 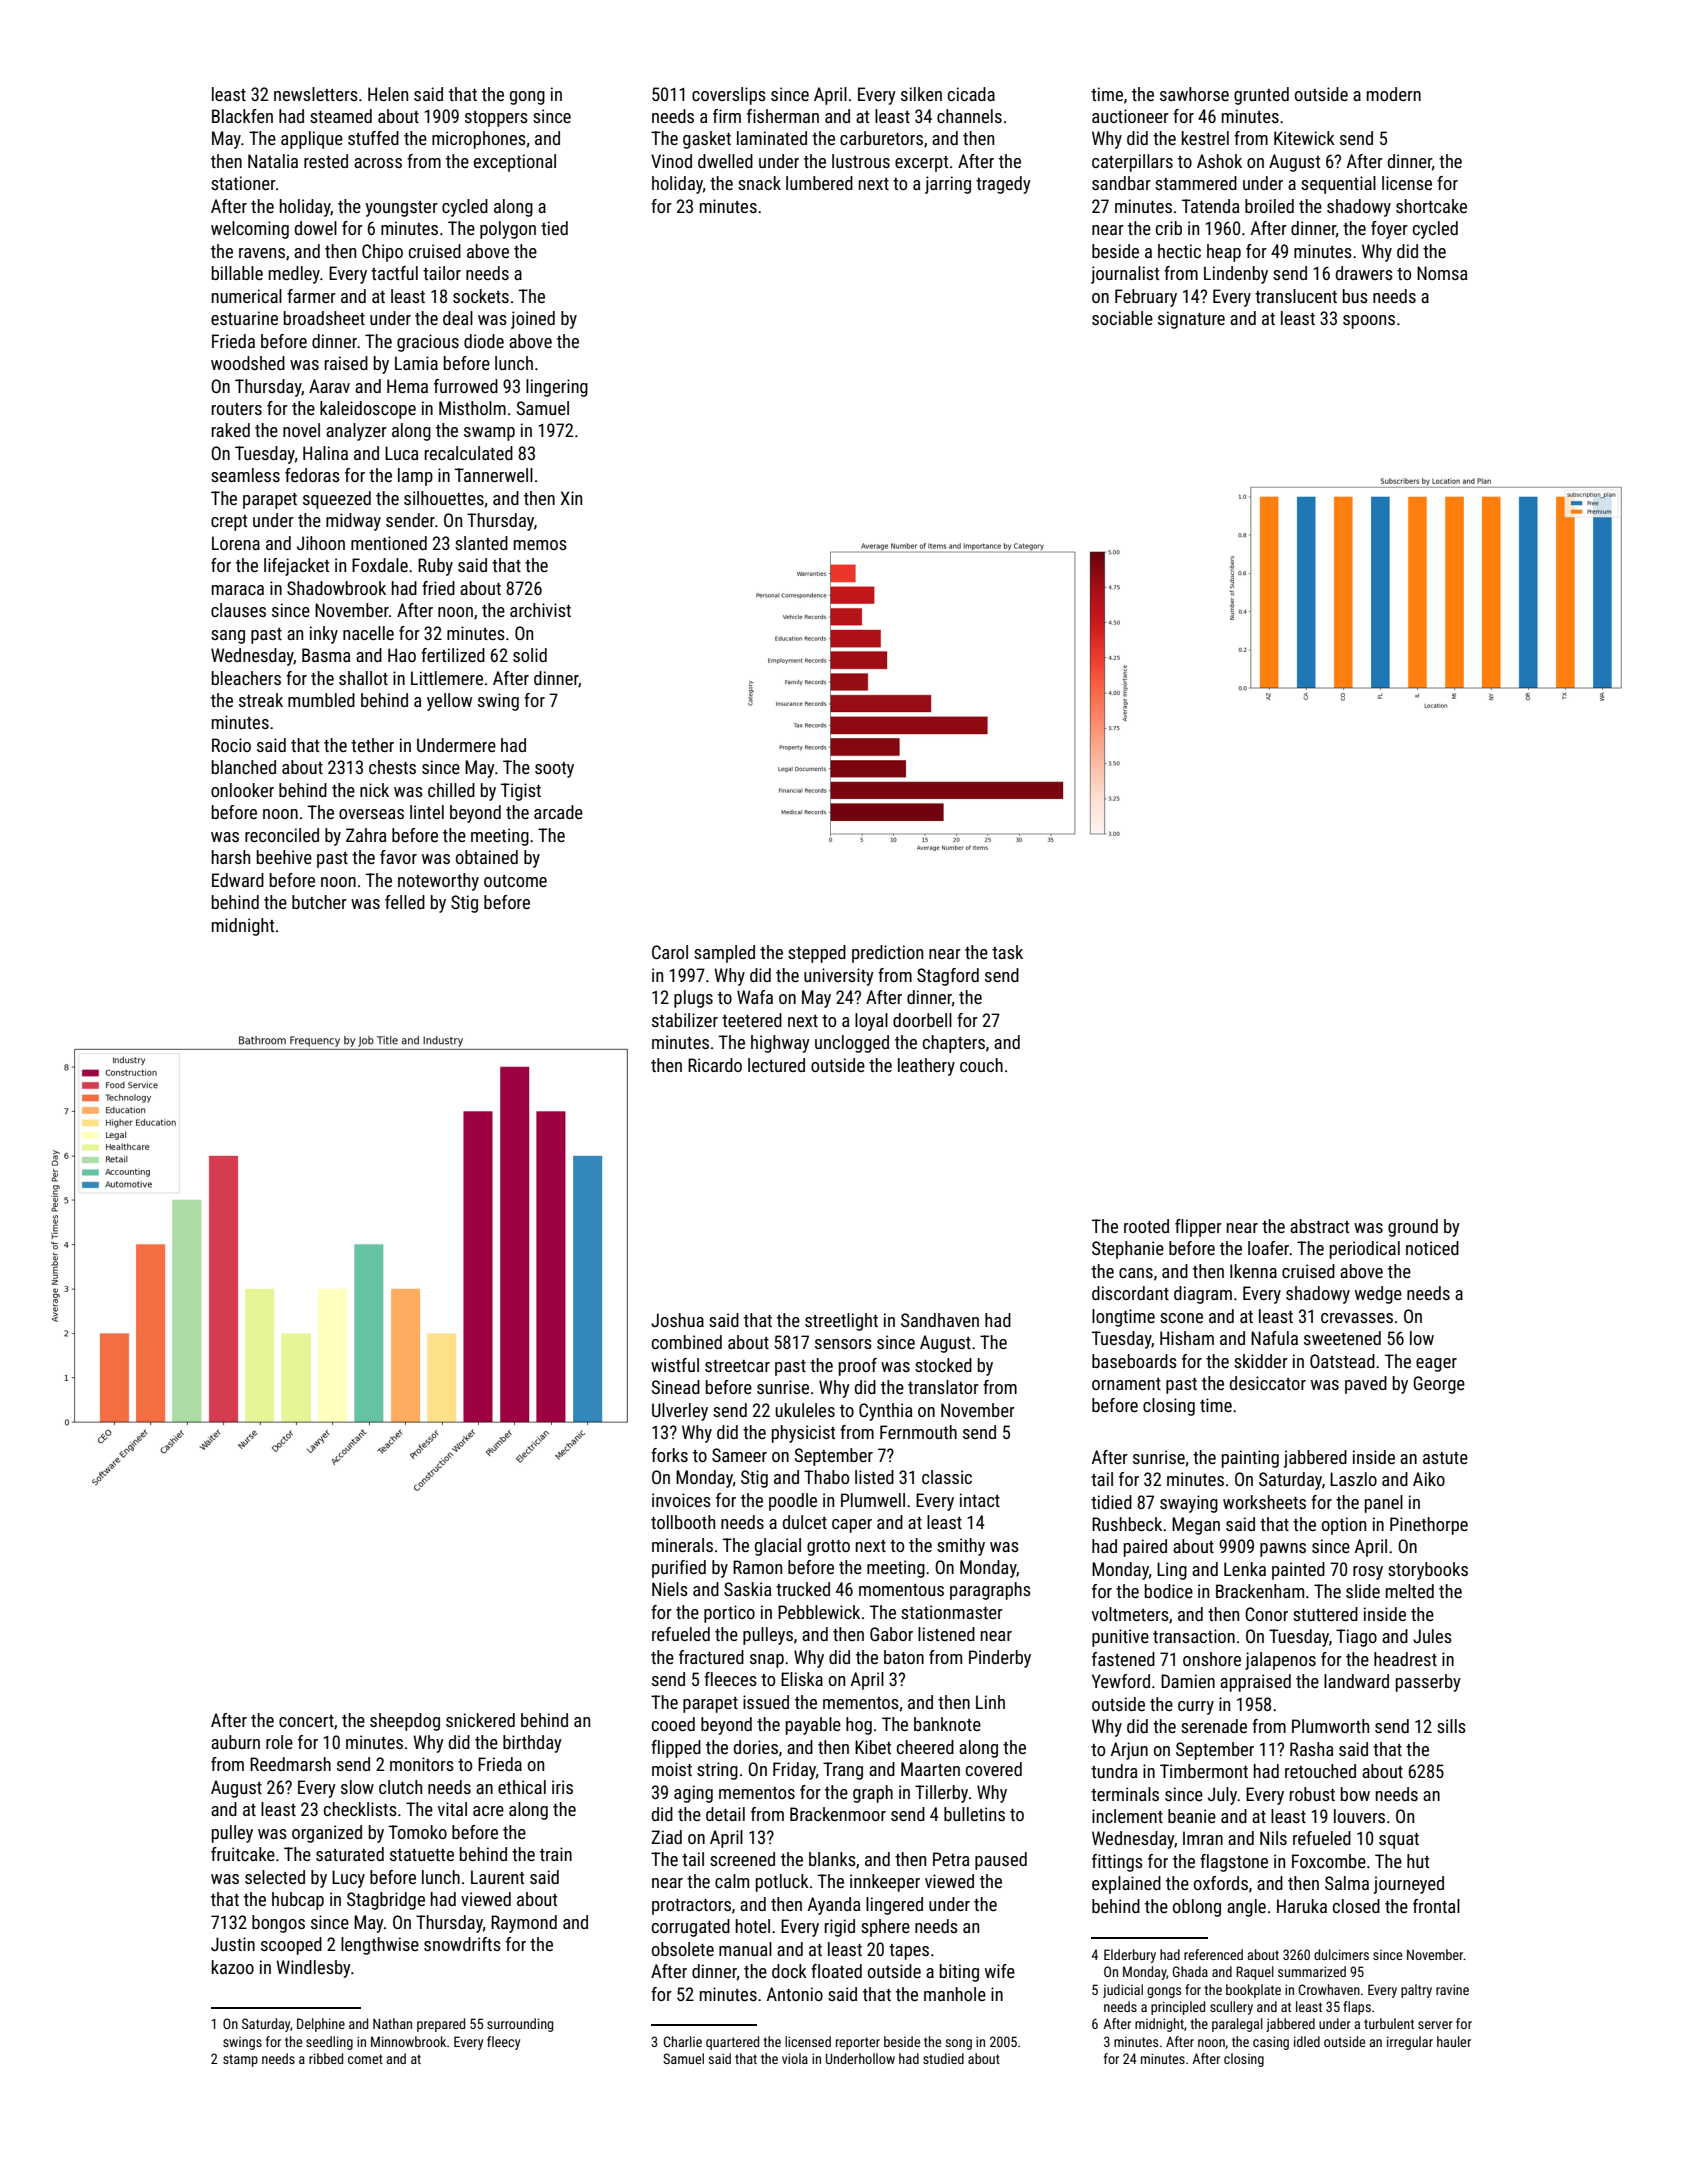 I want to click on stamp, so click(x=240, y=2060).
